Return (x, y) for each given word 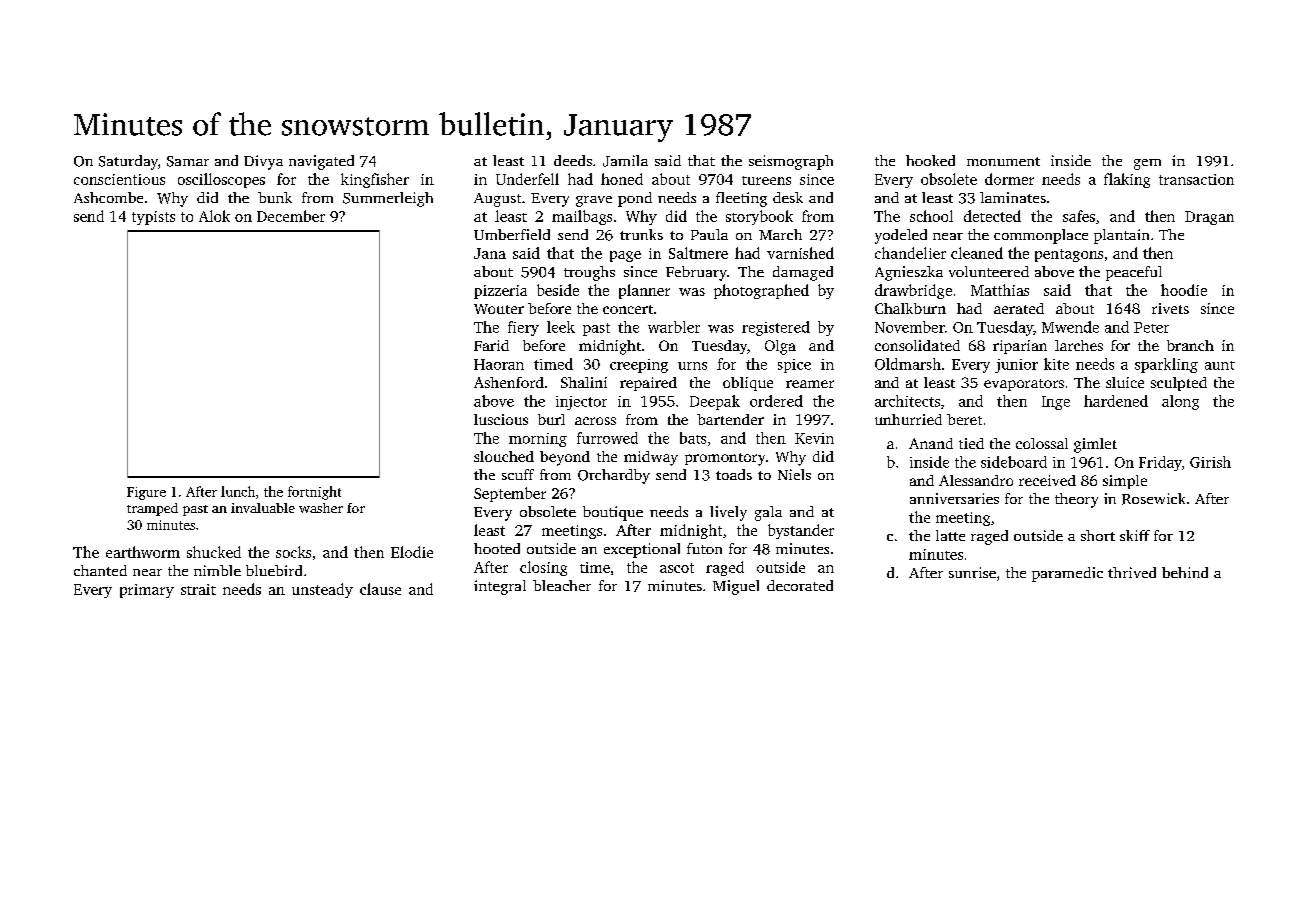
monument (1003, 161)
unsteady (322, 590)
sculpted (1179, 384)
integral (500, 587)
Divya (263, 162)
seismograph (791, 162)
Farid (491, 345)
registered (776, 328)
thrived (1132, 572)
